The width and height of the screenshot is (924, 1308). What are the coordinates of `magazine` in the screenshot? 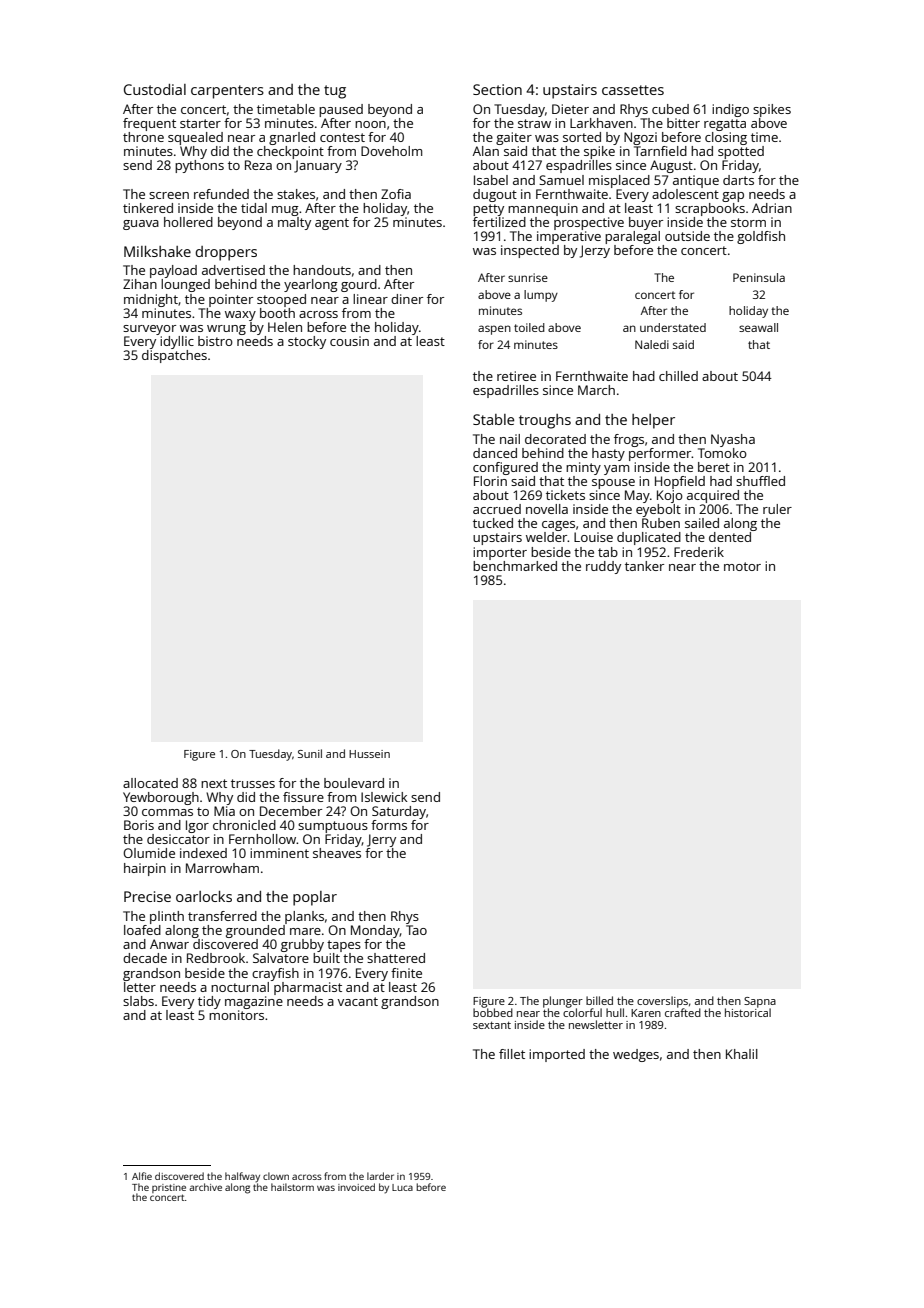 It's located at (254, 1002).
